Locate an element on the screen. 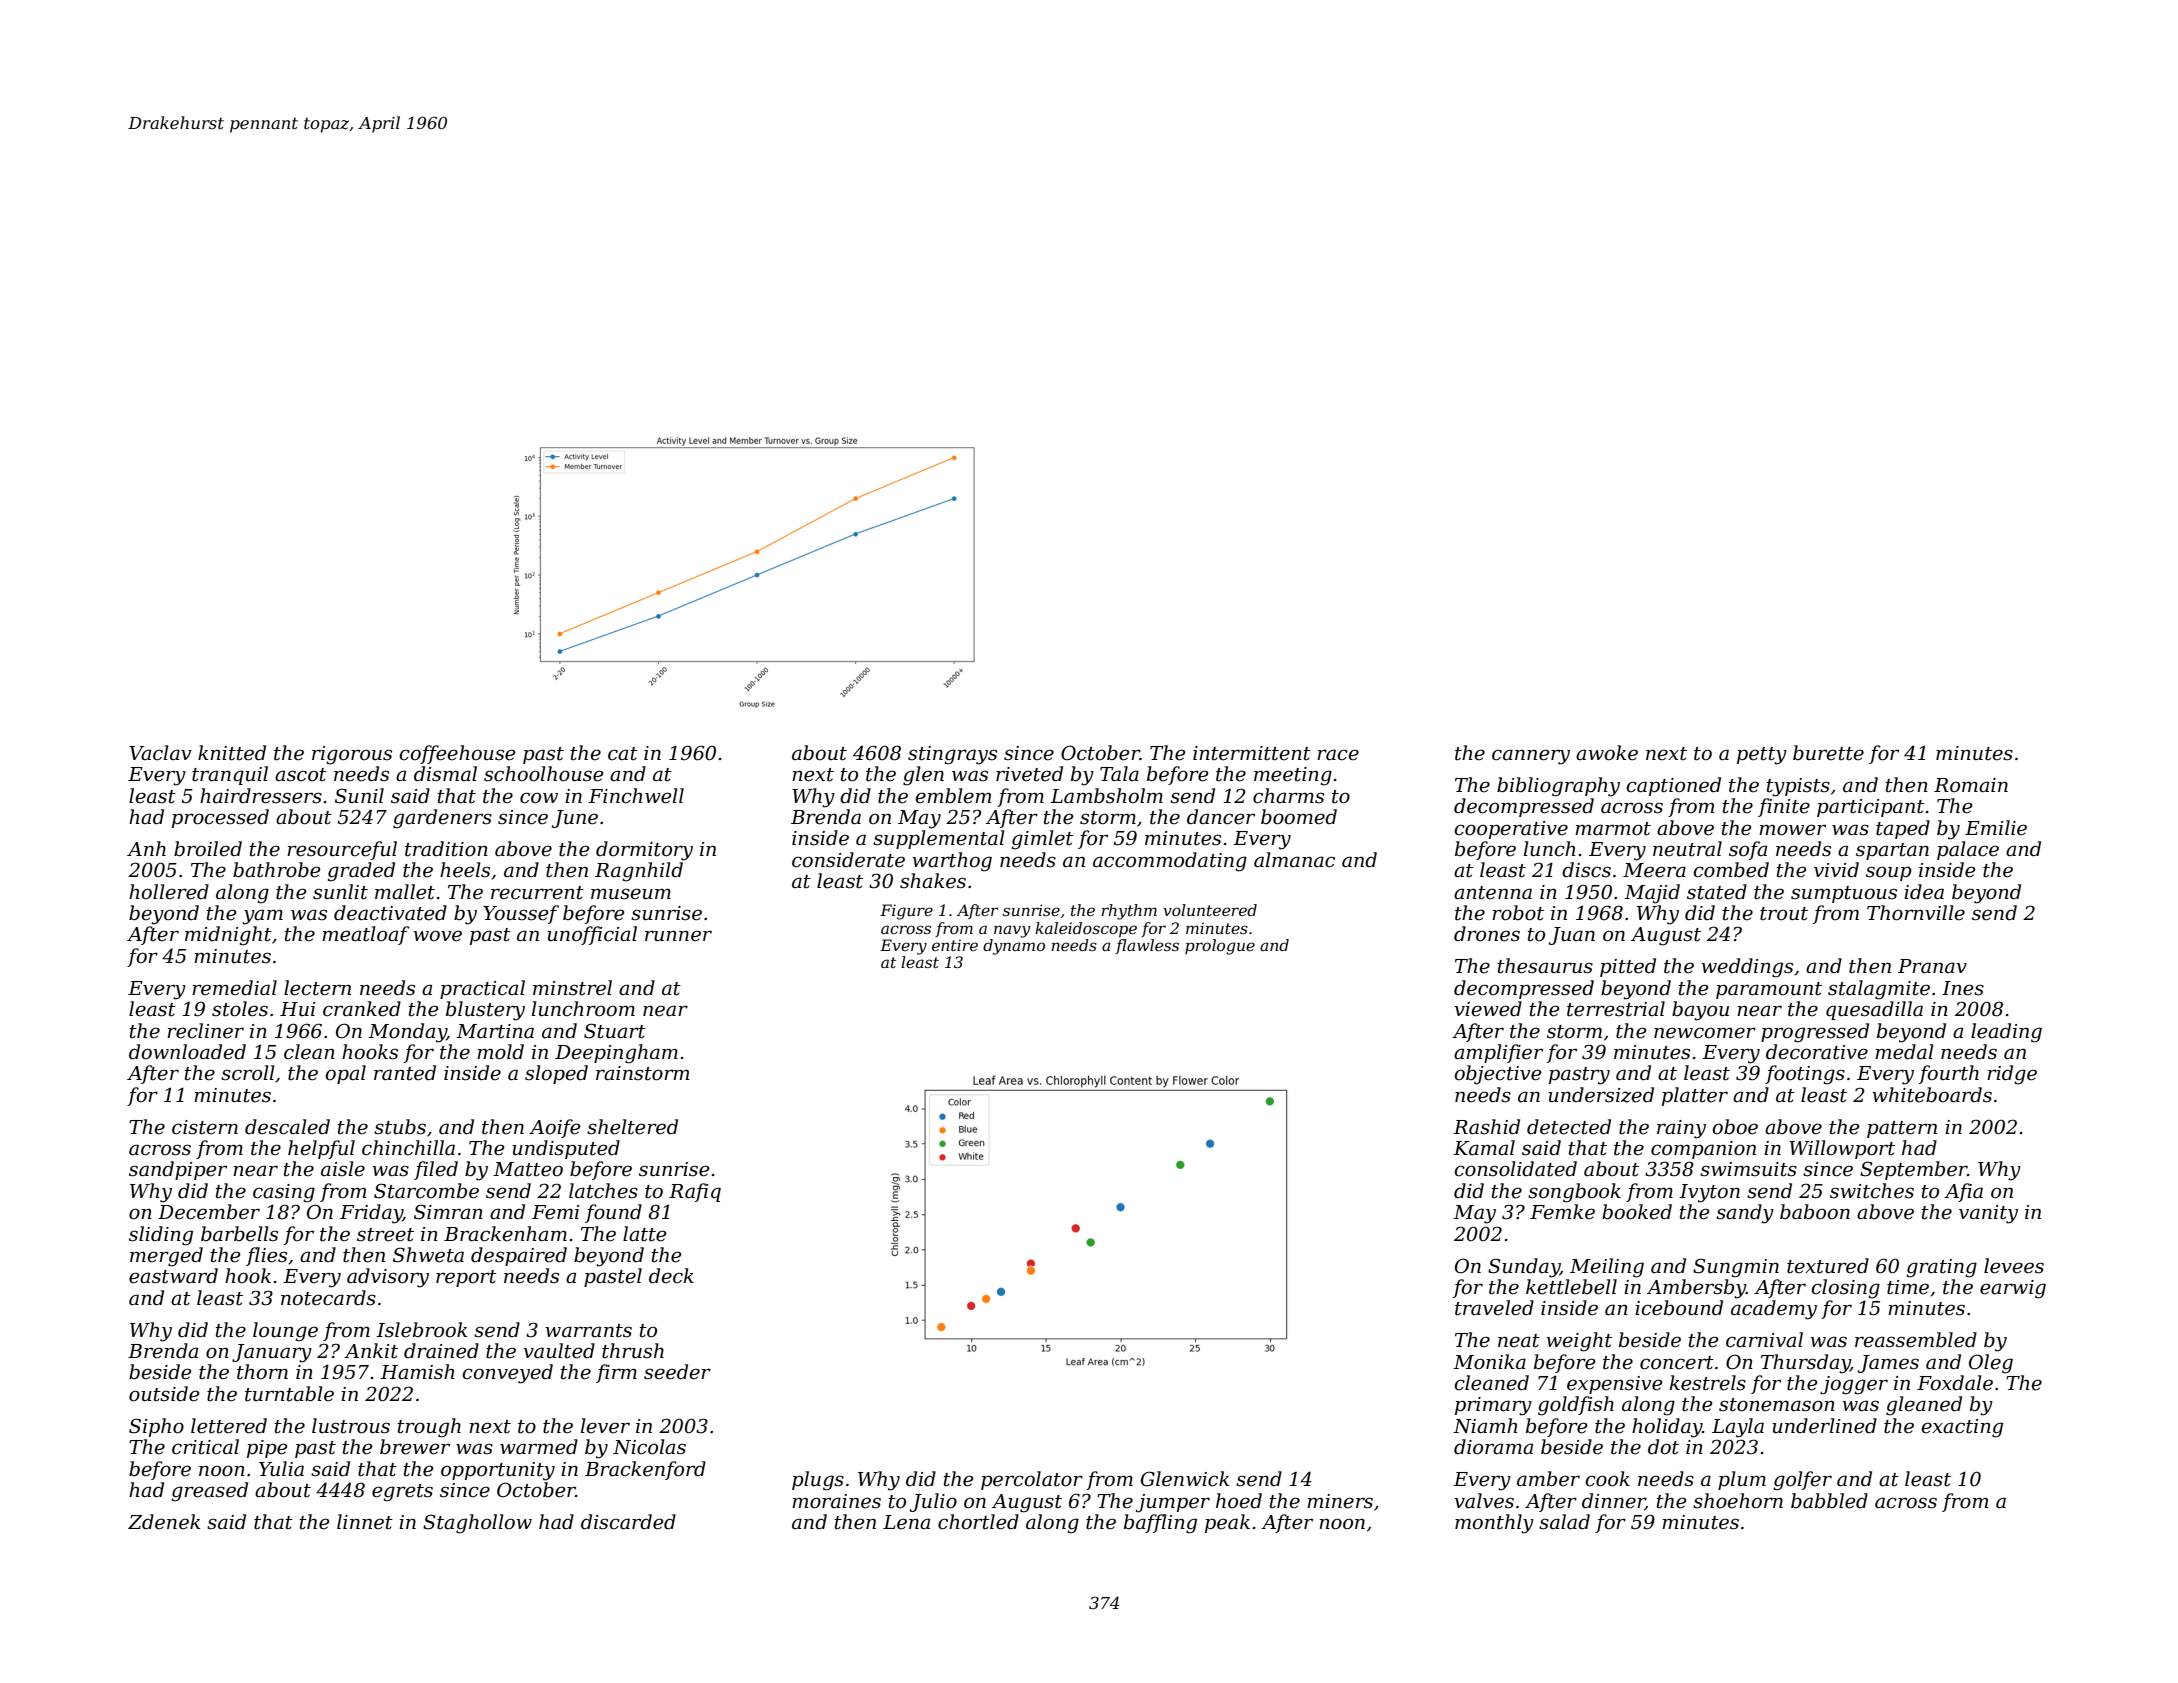 Image resolution: width=2178 pixels, height=1683 pixels. textured is located at coordinates (1828, 1266).
